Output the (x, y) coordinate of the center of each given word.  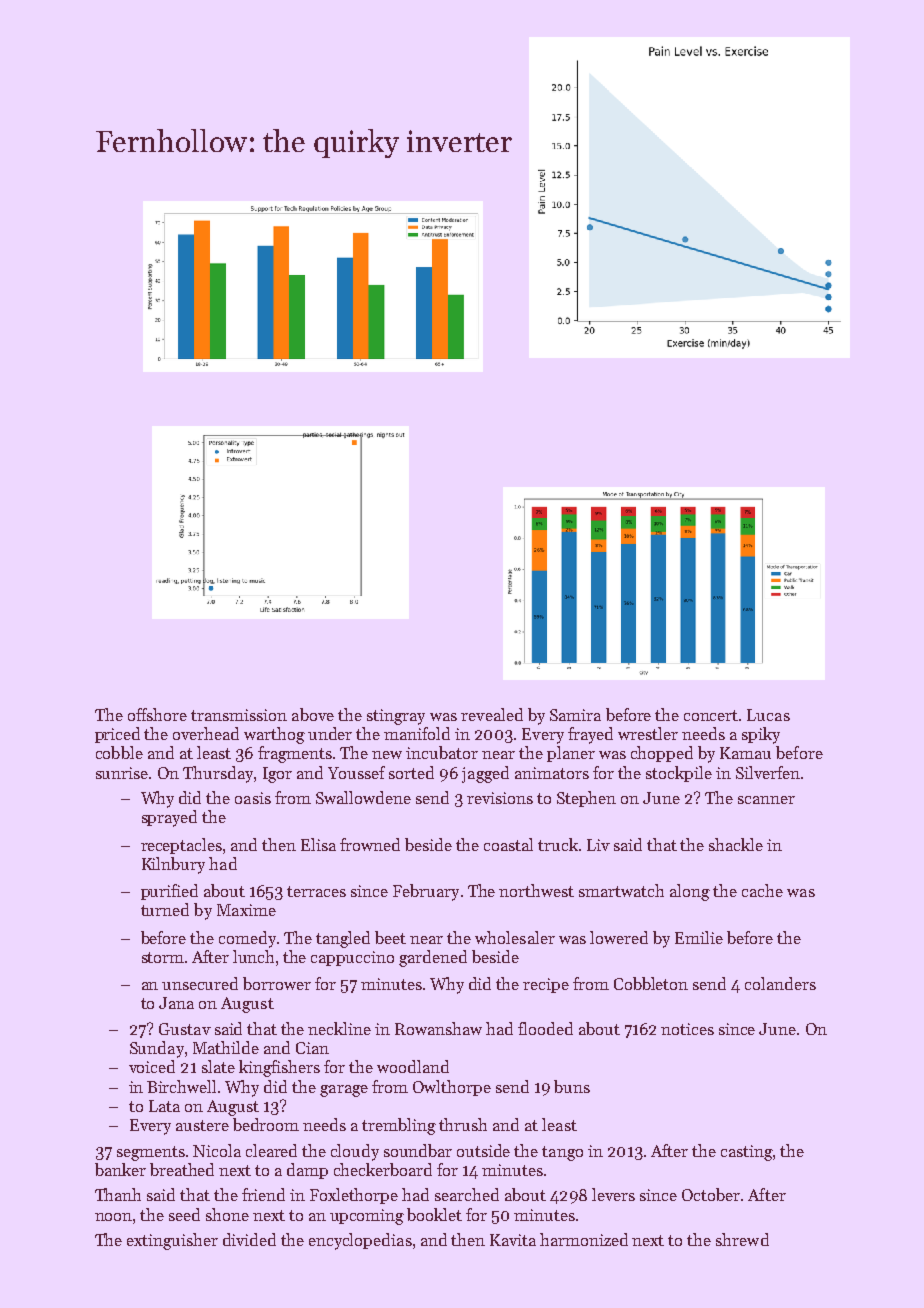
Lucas (768, 715)
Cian (312, 1048)
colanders (780, 983)
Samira (575, 715)
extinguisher (172, 1241)
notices (687, 1029)
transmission (239, 715)
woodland (413, 1066)
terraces (316, 891)
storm (163, 957)
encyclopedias (360, 1241)
